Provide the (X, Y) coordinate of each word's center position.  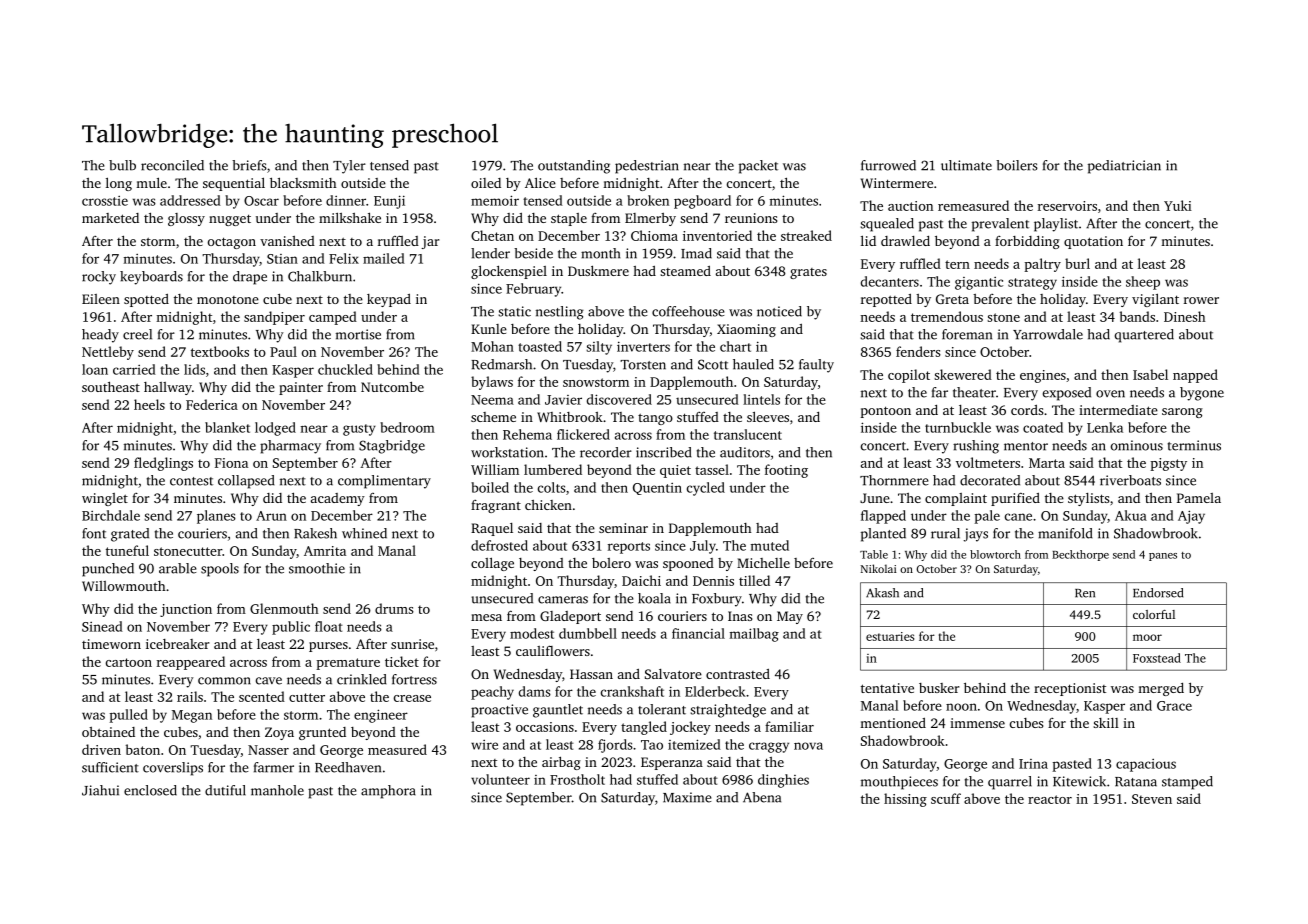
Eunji (389, 202)
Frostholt (577, 779)
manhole (277, 790)
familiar (789, 726)
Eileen (101, 299)
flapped (883, 517)
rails (190, 696)
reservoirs (1067, 206)
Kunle (489, 329)
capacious (1146, 765)
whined (364, 533)
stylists (1088, 499)
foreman (967, 334)
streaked (806, 235)
